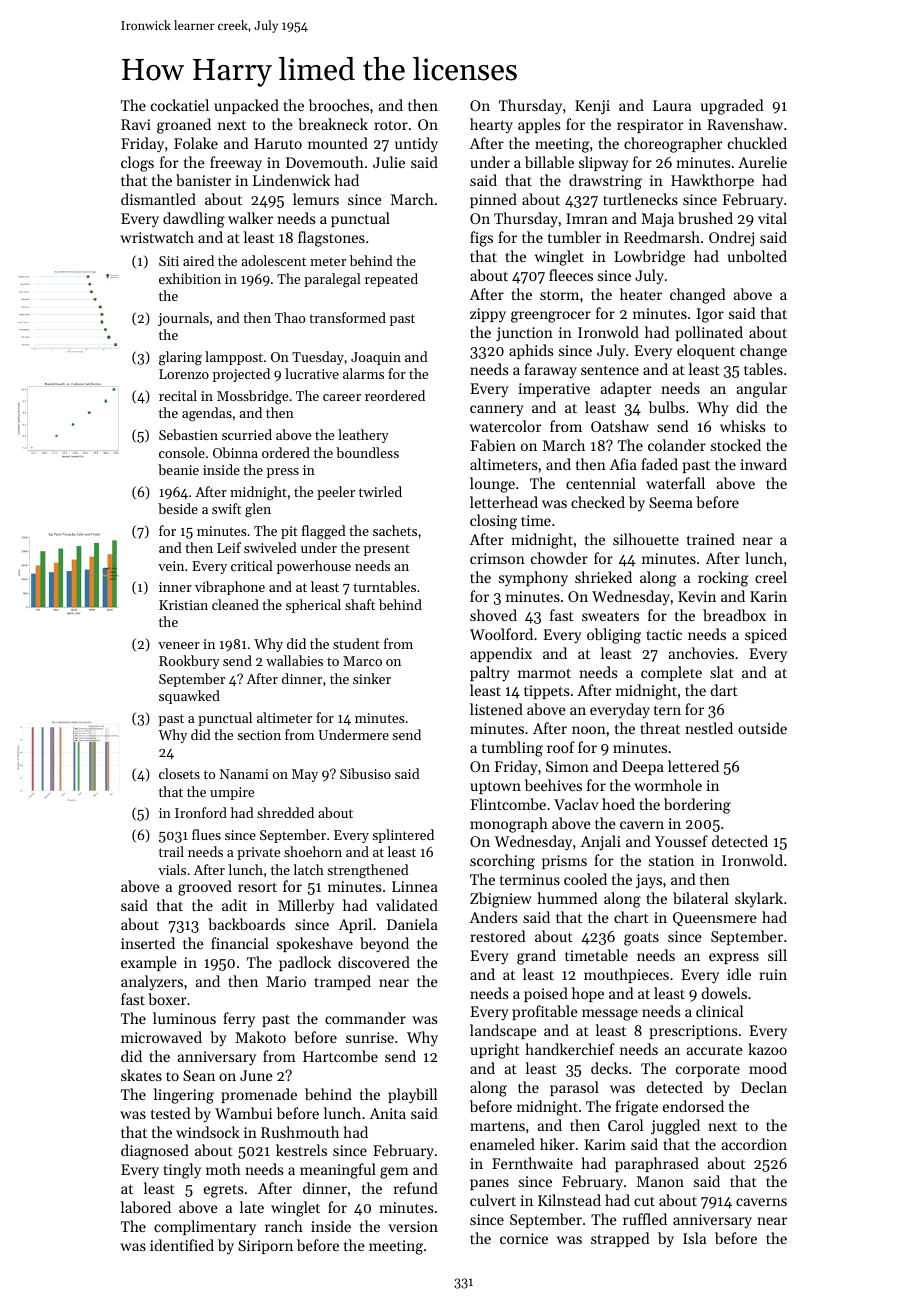  Describe the element at coordinates (412, 1096) in the screenshot. I see `playbill` at that location.
